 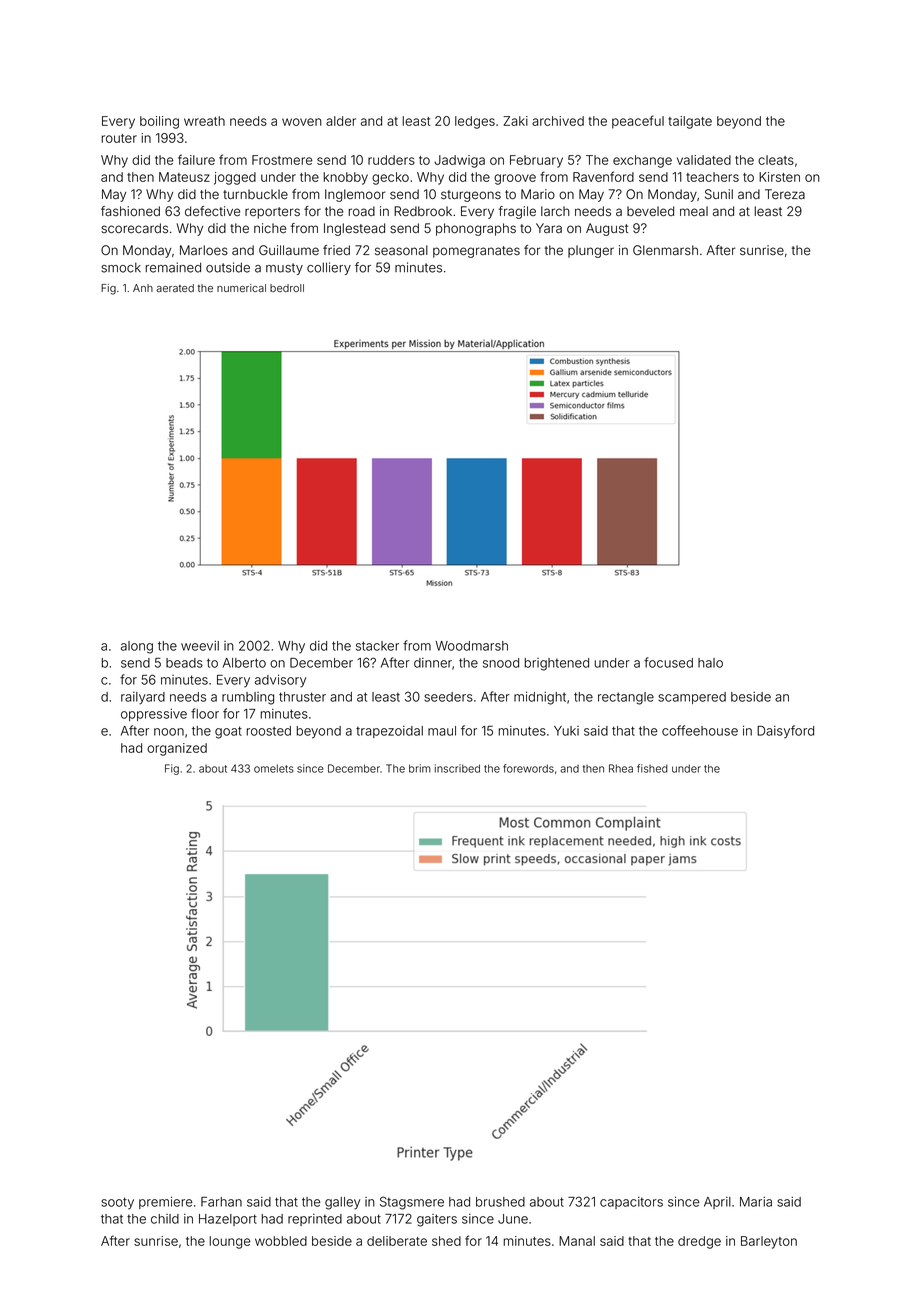 I want to click on Woodmarsh, so click(x=471, y=646).
